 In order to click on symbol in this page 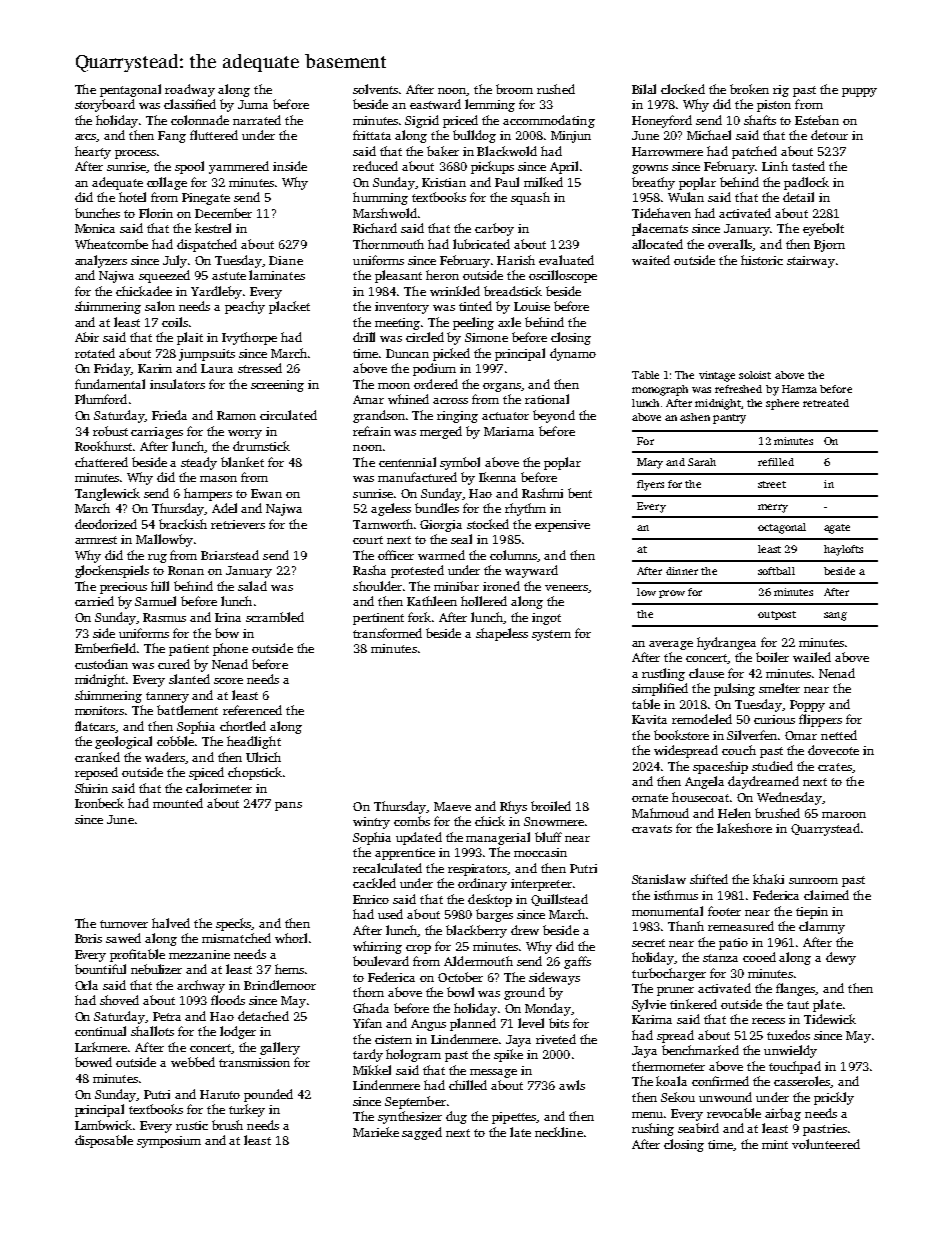, I will do `click(460, 463)`.
